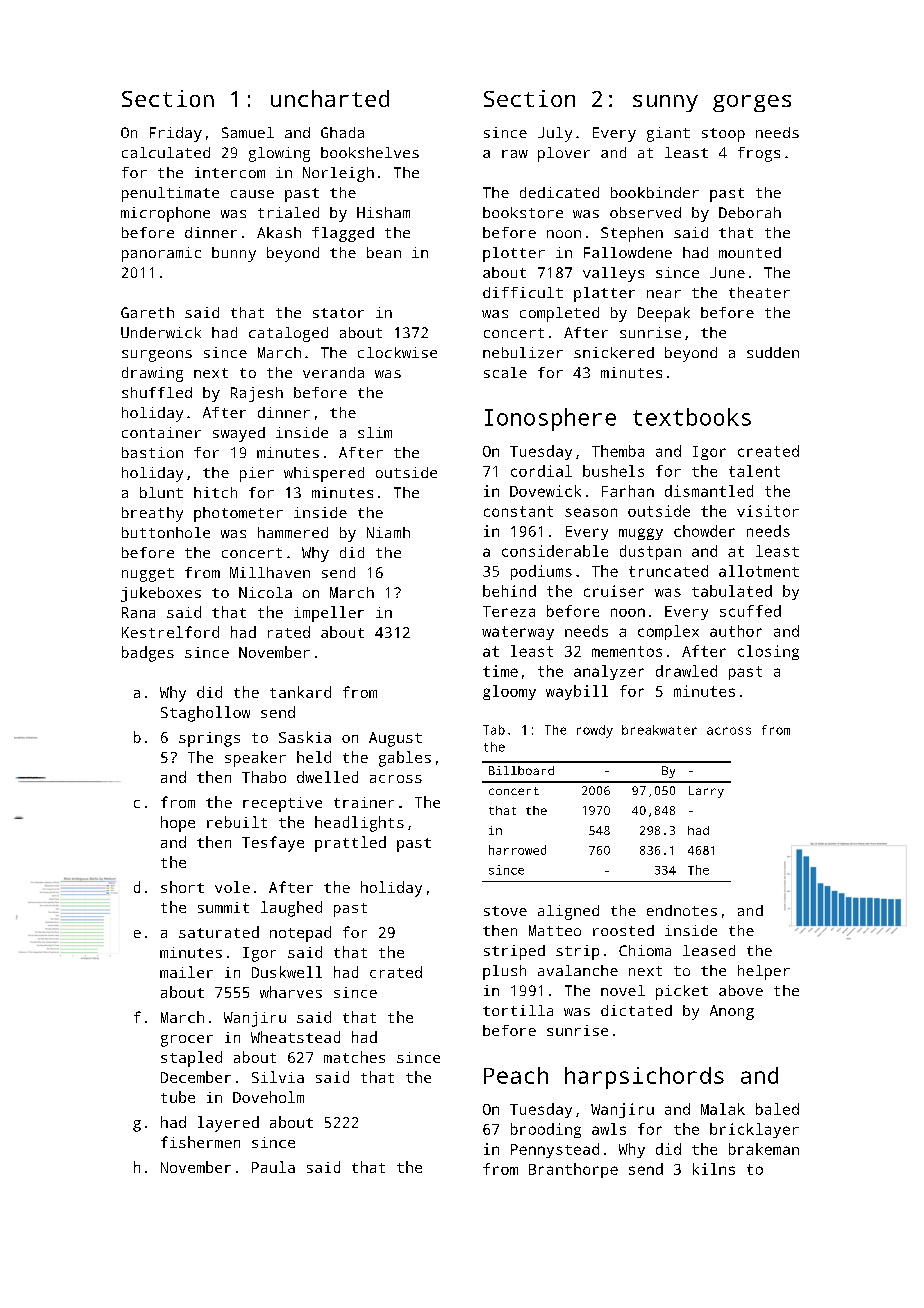 Image resolution: width=924 pixels, height=1308 pixels. Describe the element at coordinates (342, 132) in the screenshot. I see `Ghada` at that location.
